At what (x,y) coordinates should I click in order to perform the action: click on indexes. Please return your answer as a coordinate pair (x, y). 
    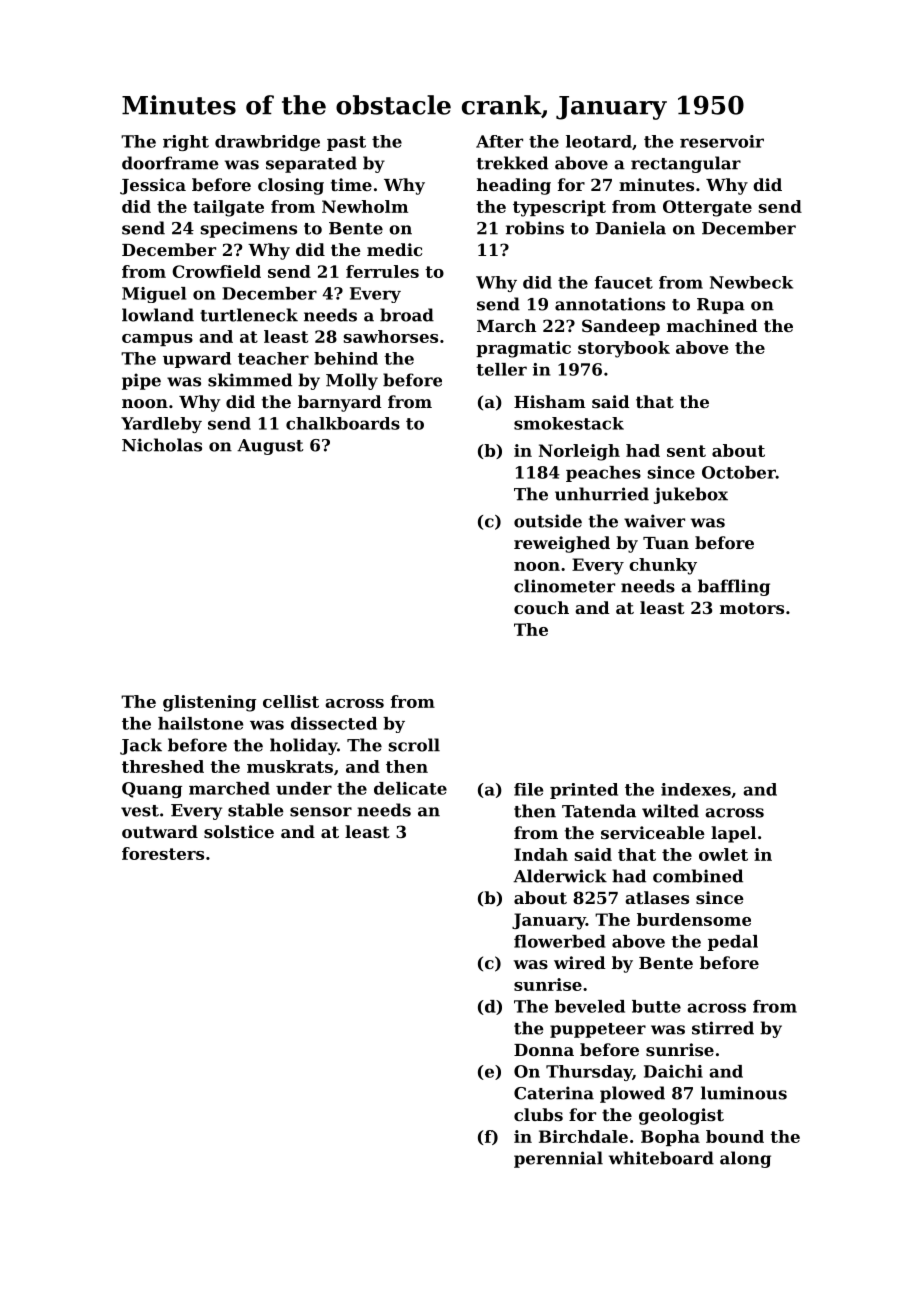
    Looking at the image, I should click on (696, 789).
